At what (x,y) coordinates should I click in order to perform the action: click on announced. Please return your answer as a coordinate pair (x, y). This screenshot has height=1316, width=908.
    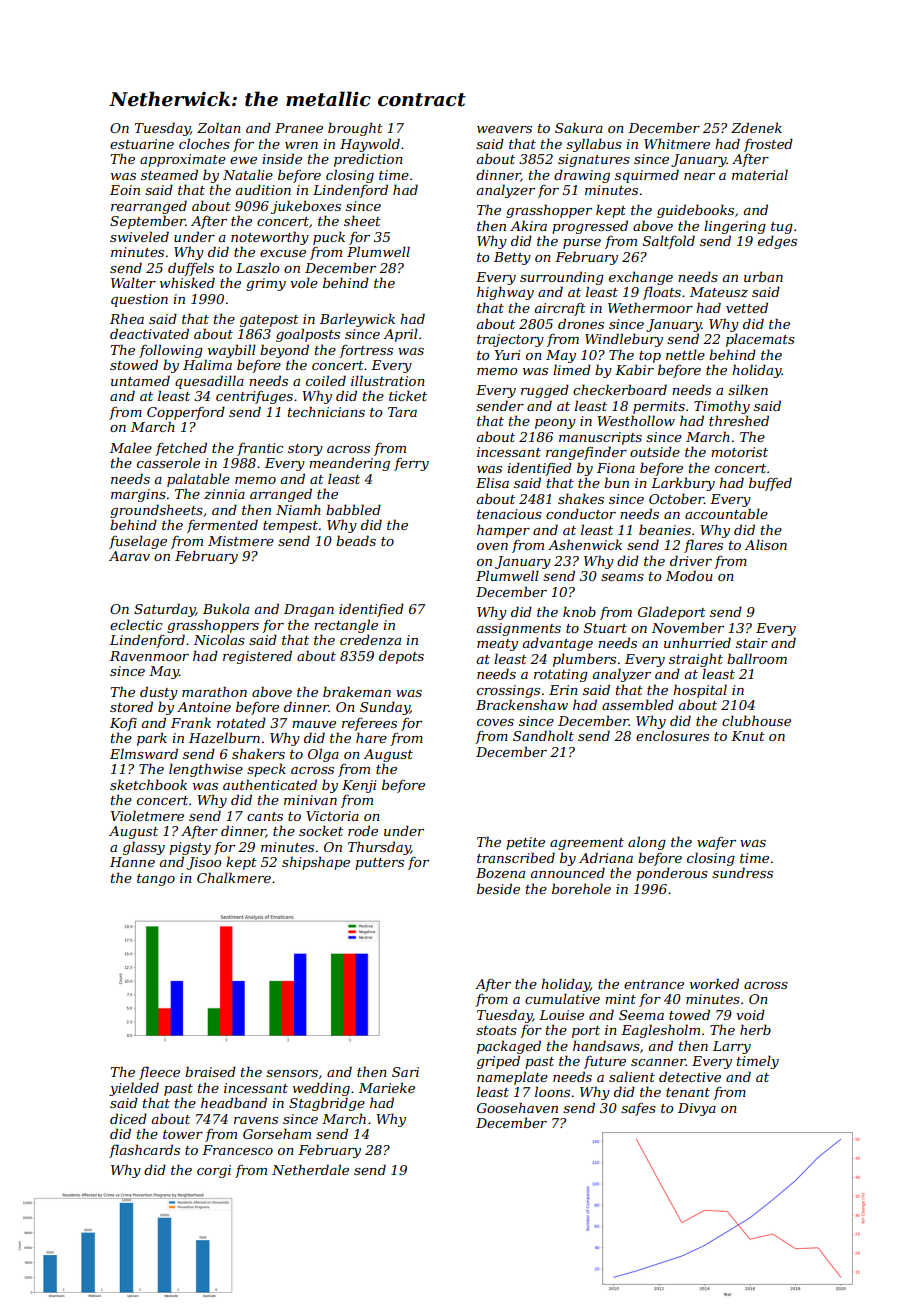
    Looking at the image, I should click on (568, 872).
